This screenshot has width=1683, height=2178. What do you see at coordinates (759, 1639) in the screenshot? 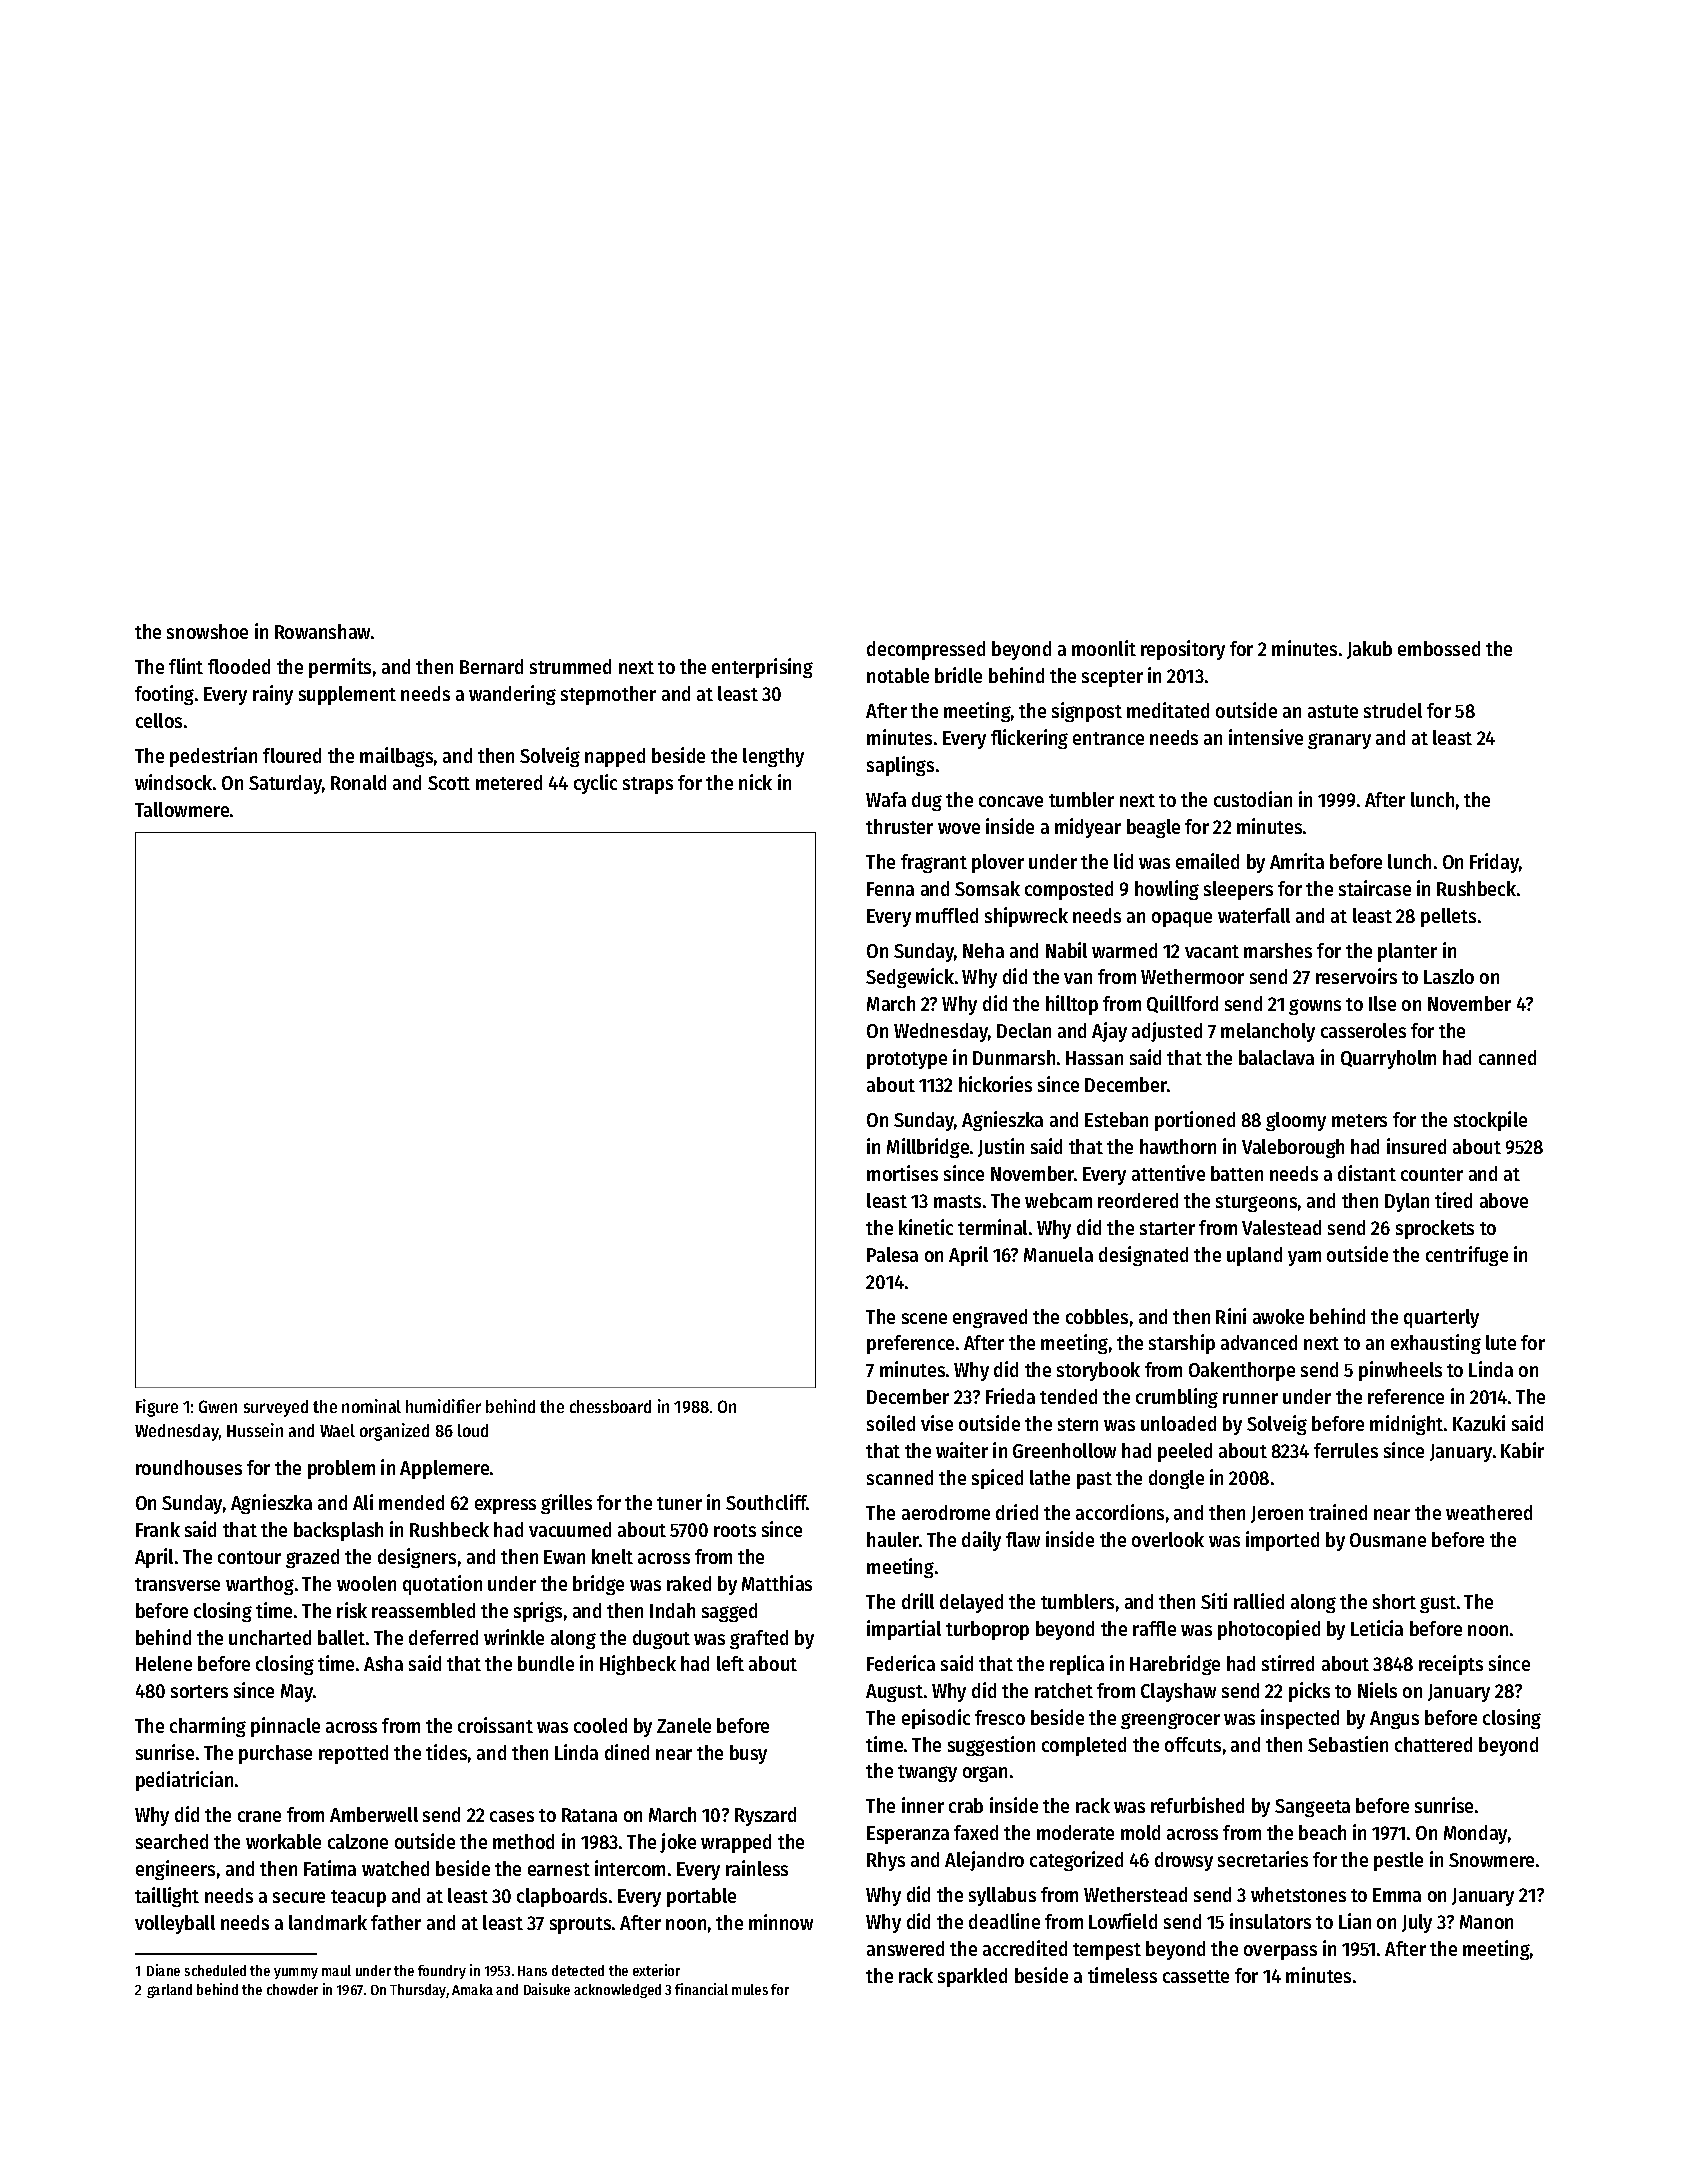
I see `grafted` at bounding box center [759, 1639].
